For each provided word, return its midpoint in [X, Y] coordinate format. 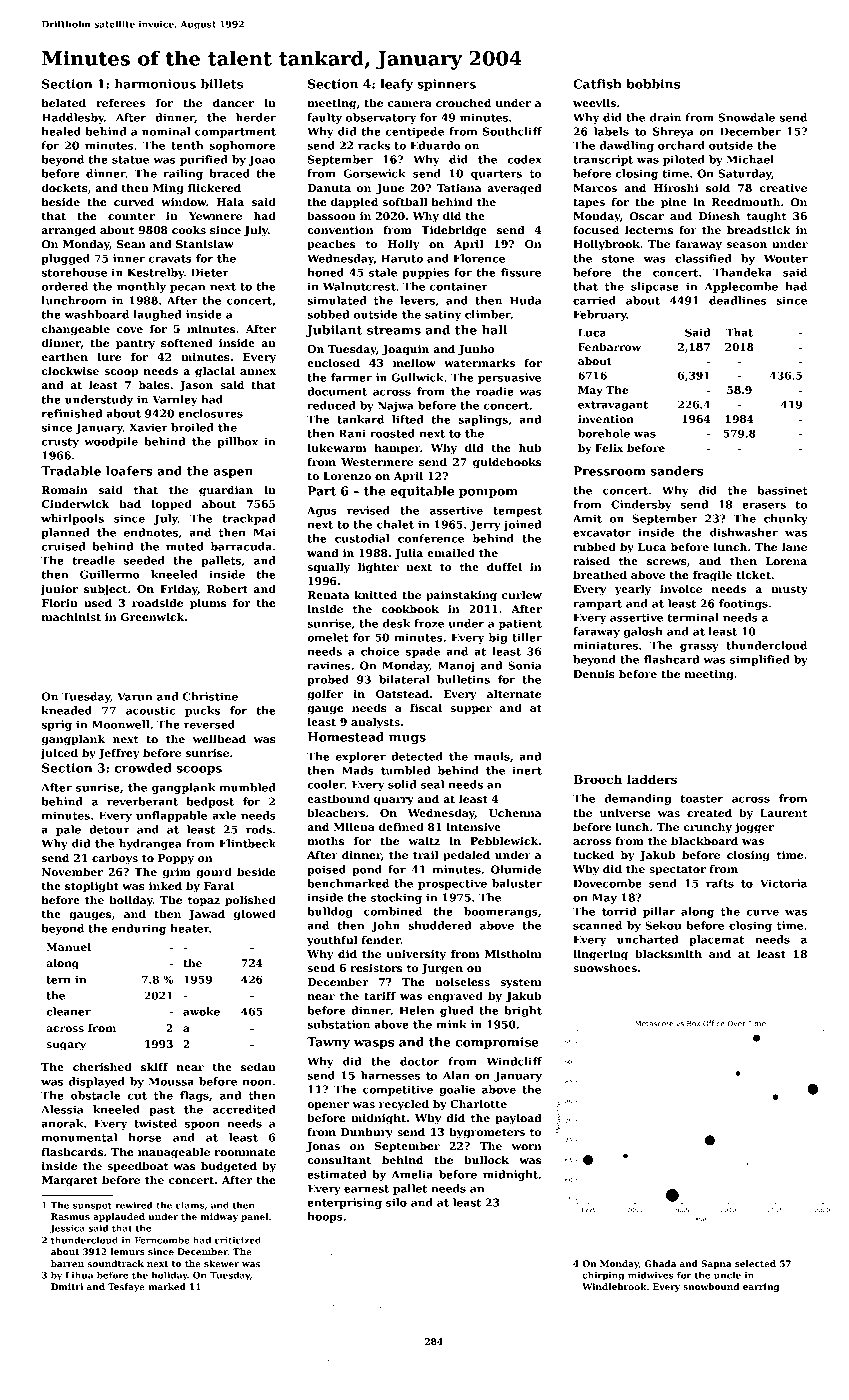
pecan [187, 289]
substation [338, 1024]
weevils [594, 102]
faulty [324, 118]
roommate [245, 1152]
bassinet [782, 490]
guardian [226, 491]
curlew [522, 594]
